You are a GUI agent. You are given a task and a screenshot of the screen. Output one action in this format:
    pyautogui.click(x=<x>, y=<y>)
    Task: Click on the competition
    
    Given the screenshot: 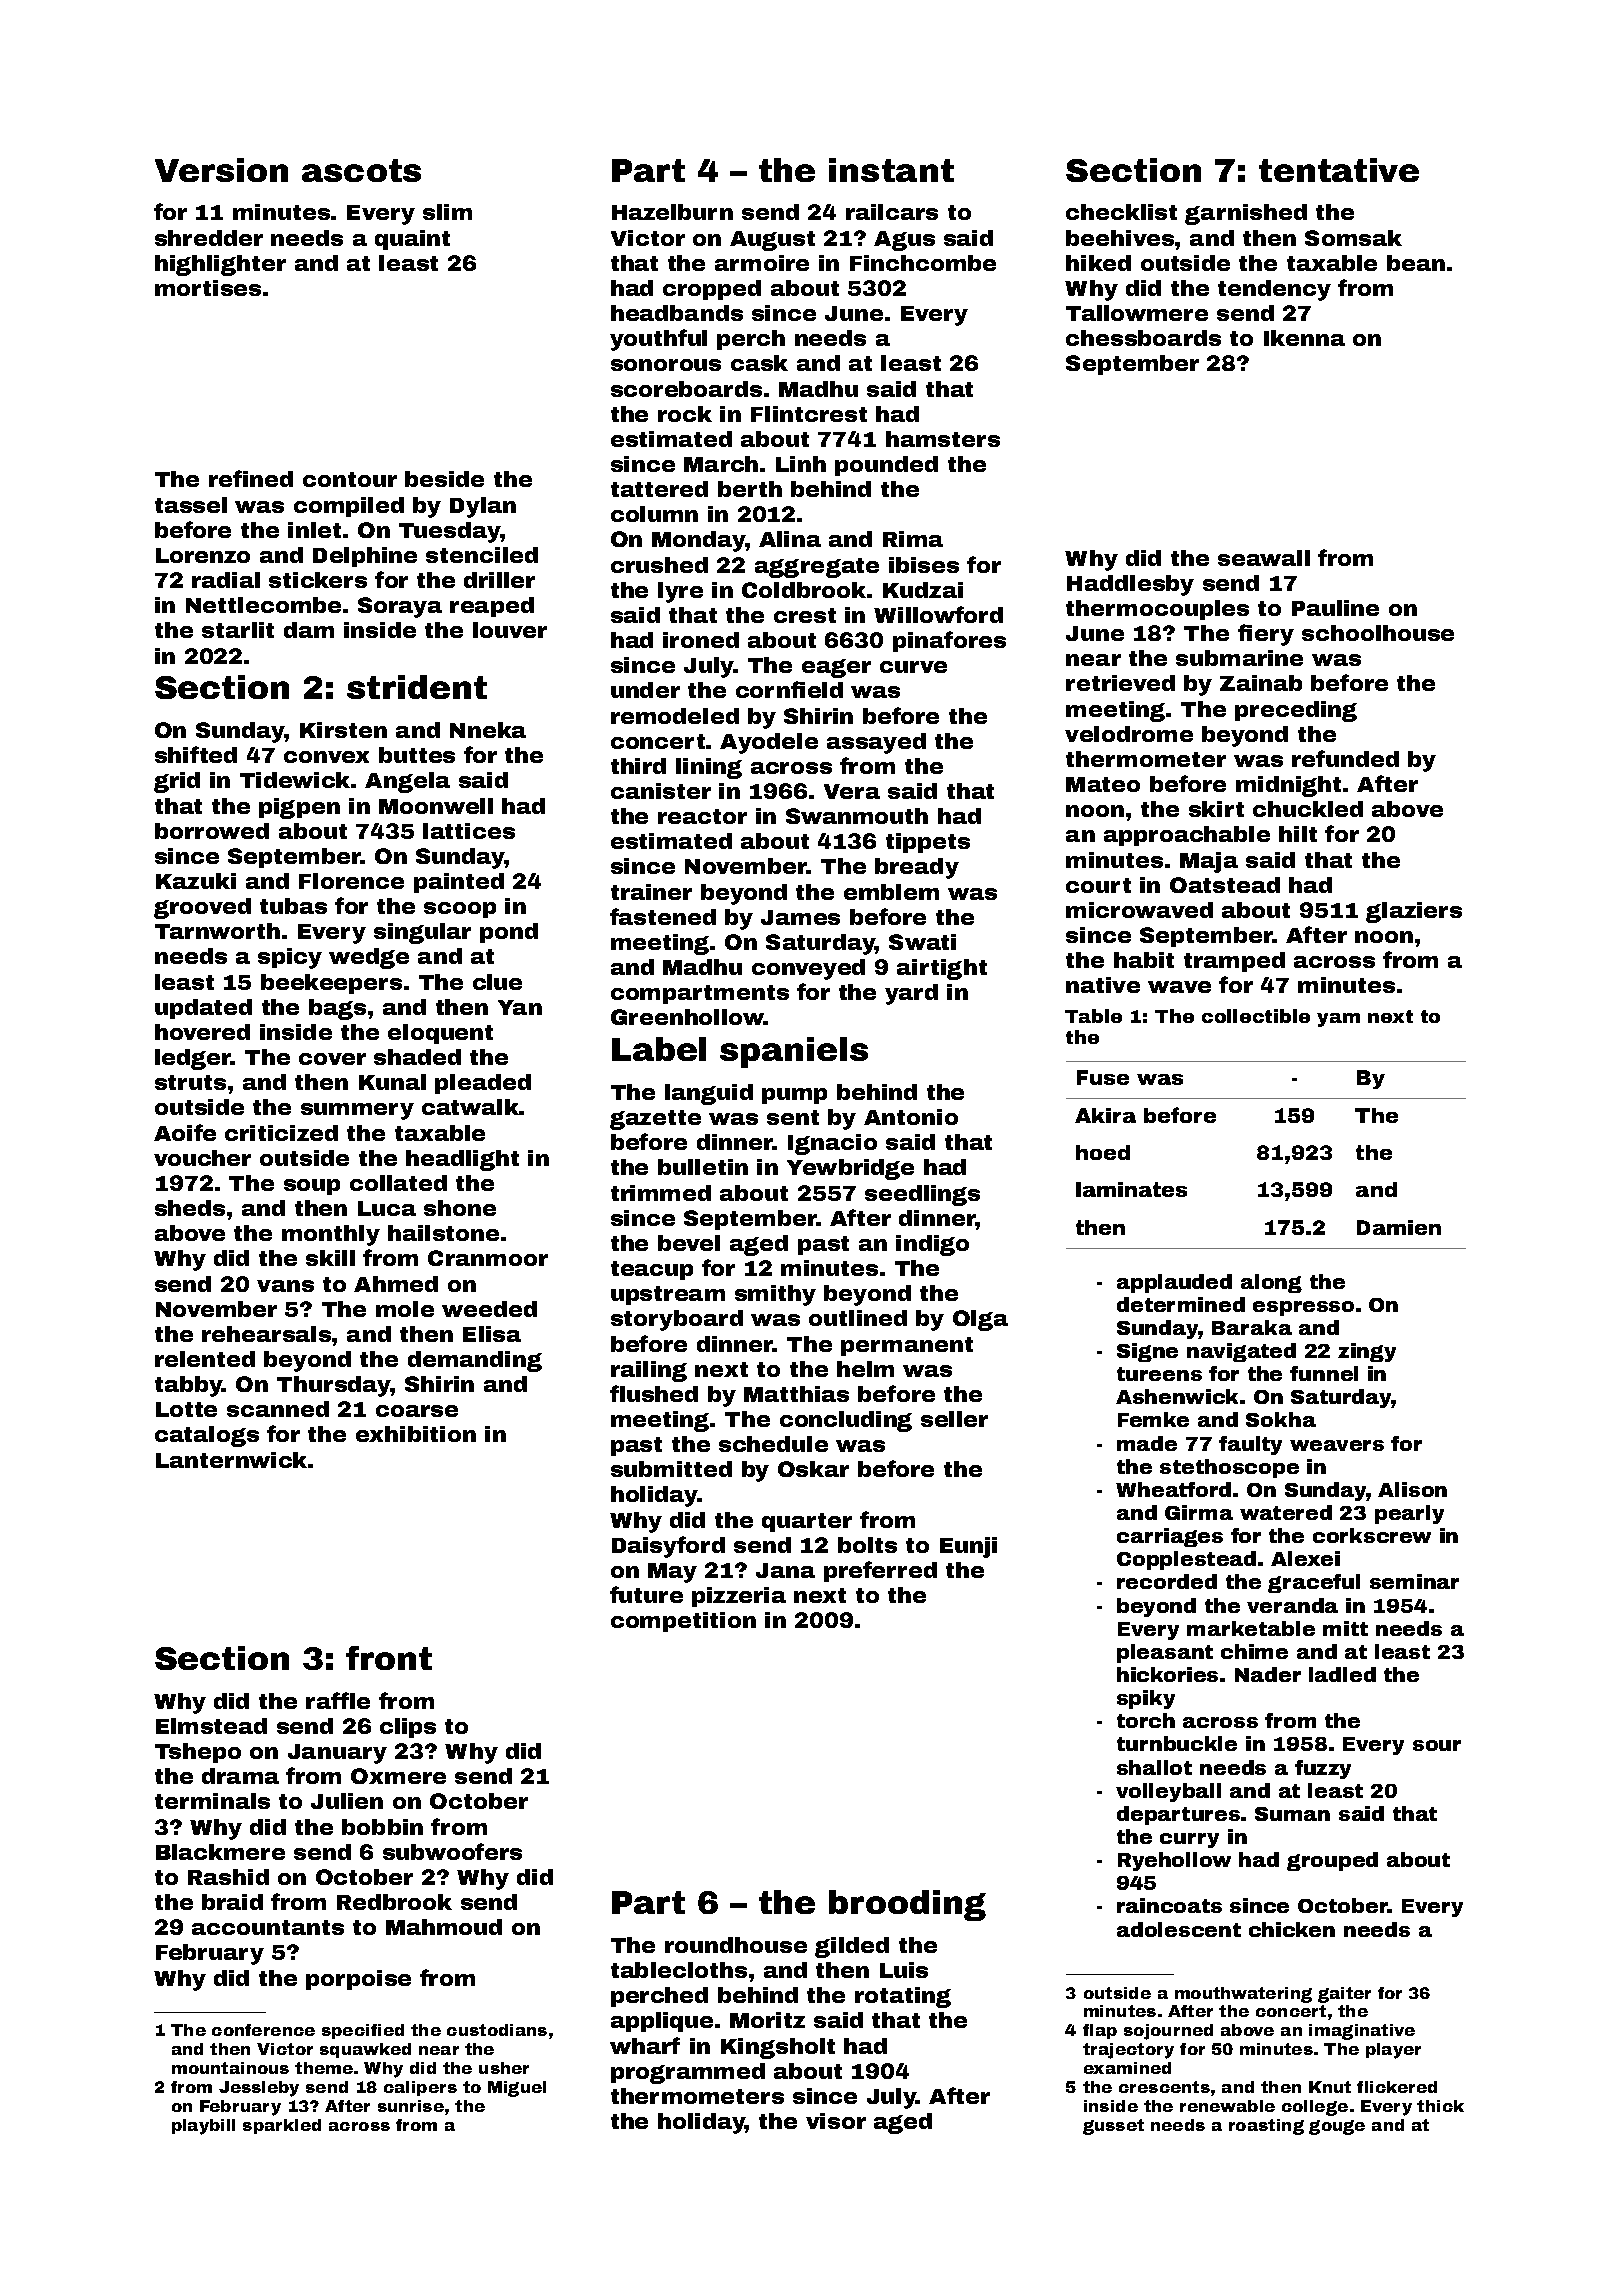 What is the action you would take?
    pyautogui.click(x=683, y=1622)
